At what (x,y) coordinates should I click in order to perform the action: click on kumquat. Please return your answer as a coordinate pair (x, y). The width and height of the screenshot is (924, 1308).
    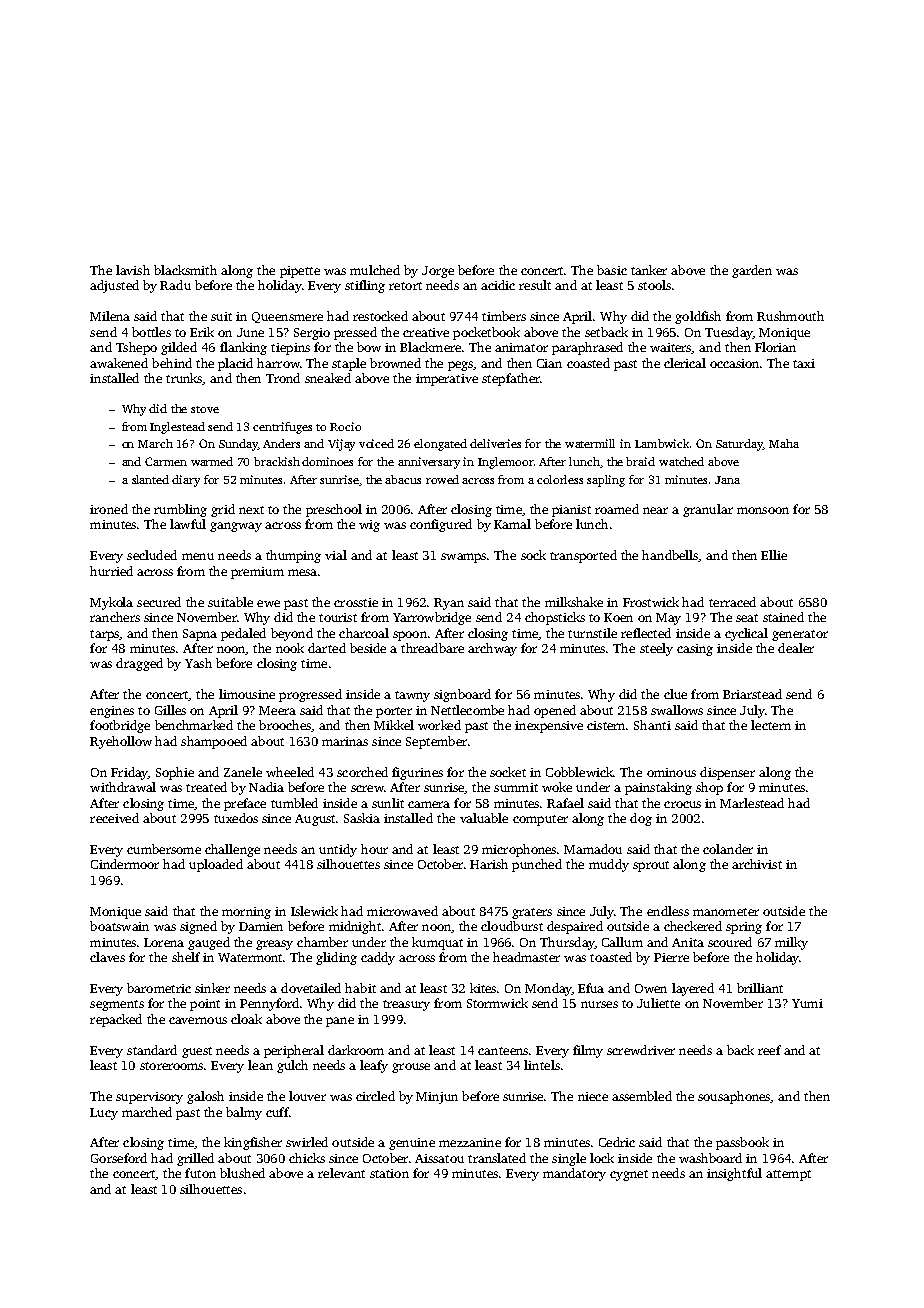
    Looking at the image, I should click on (437, 943).
